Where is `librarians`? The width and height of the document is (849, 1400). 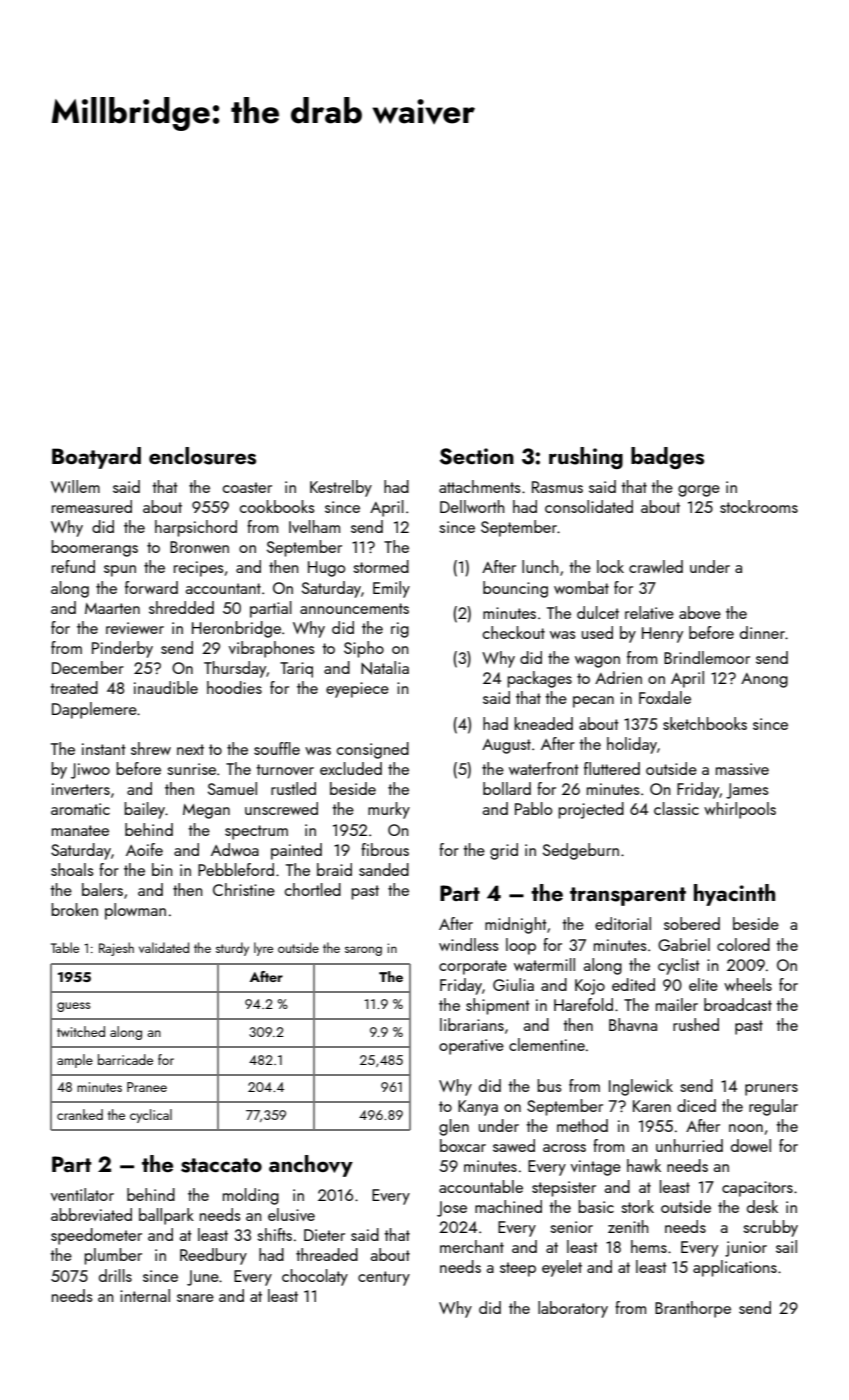 librarians is located at coordinates (472, 1024).
